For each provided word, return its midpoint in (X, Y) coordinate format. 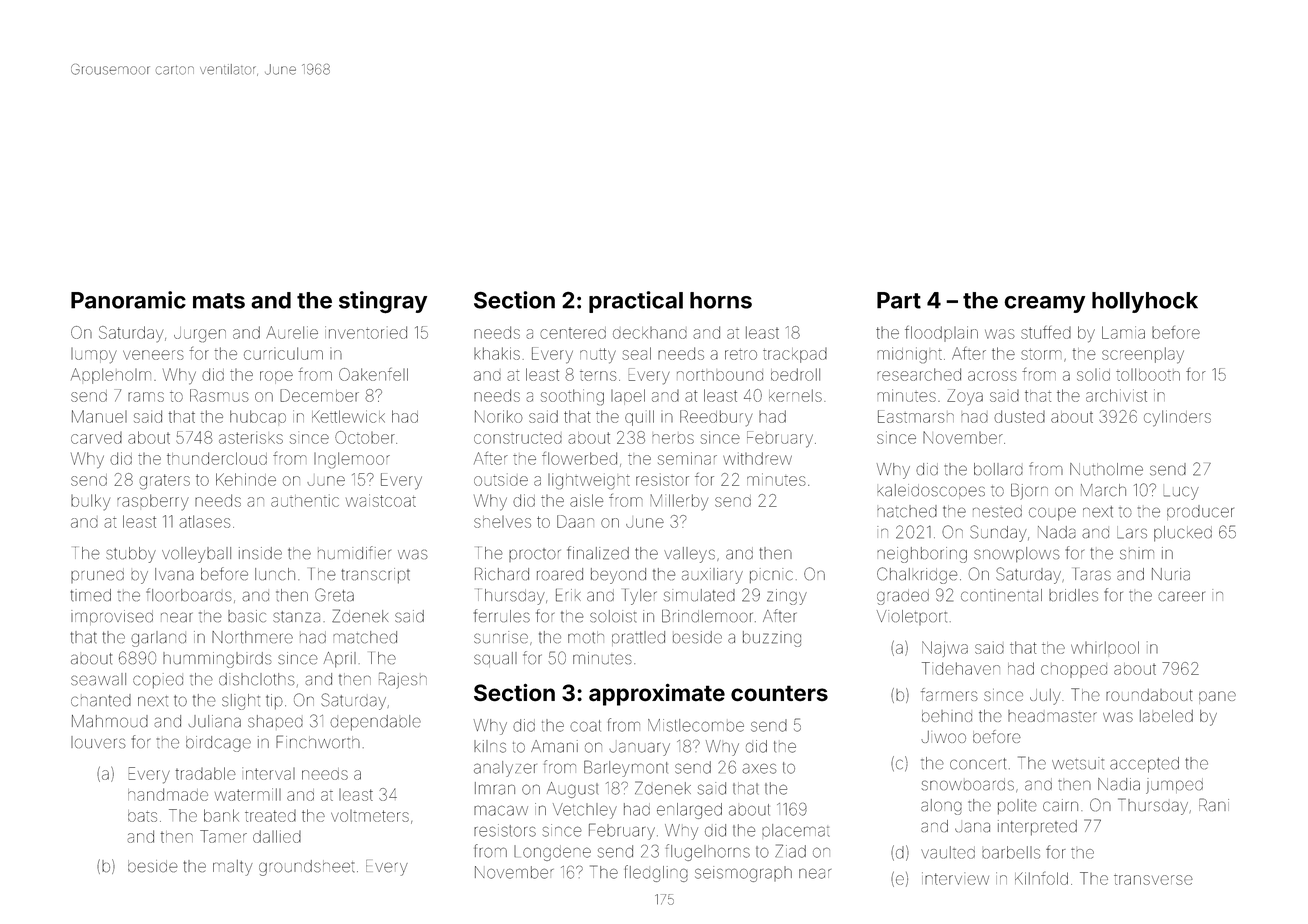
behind (947, 716)
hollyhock (1145, 302)
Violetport (912, 617)
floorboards (188, 595)
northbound (720, 375)
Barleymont (626, 768)
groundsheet (306, 868)
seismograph (743, 874)
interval (268, 773)
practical (636, 302)
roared (560, 574)
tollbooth (1148, 374)
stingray (383, 302)
